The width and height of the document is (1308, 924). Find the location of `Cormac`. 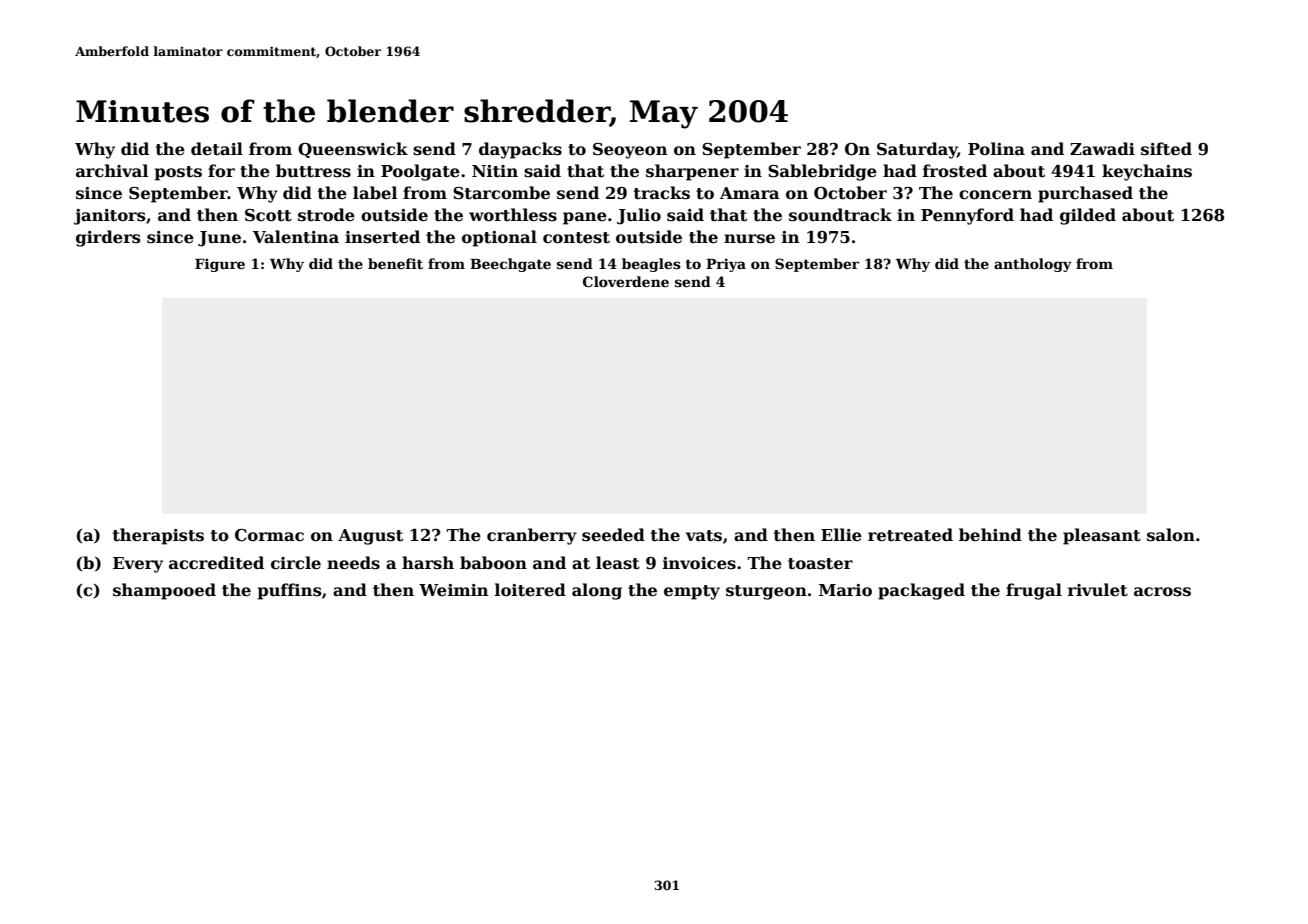

Cormac is located at coordinates (269, 535).
